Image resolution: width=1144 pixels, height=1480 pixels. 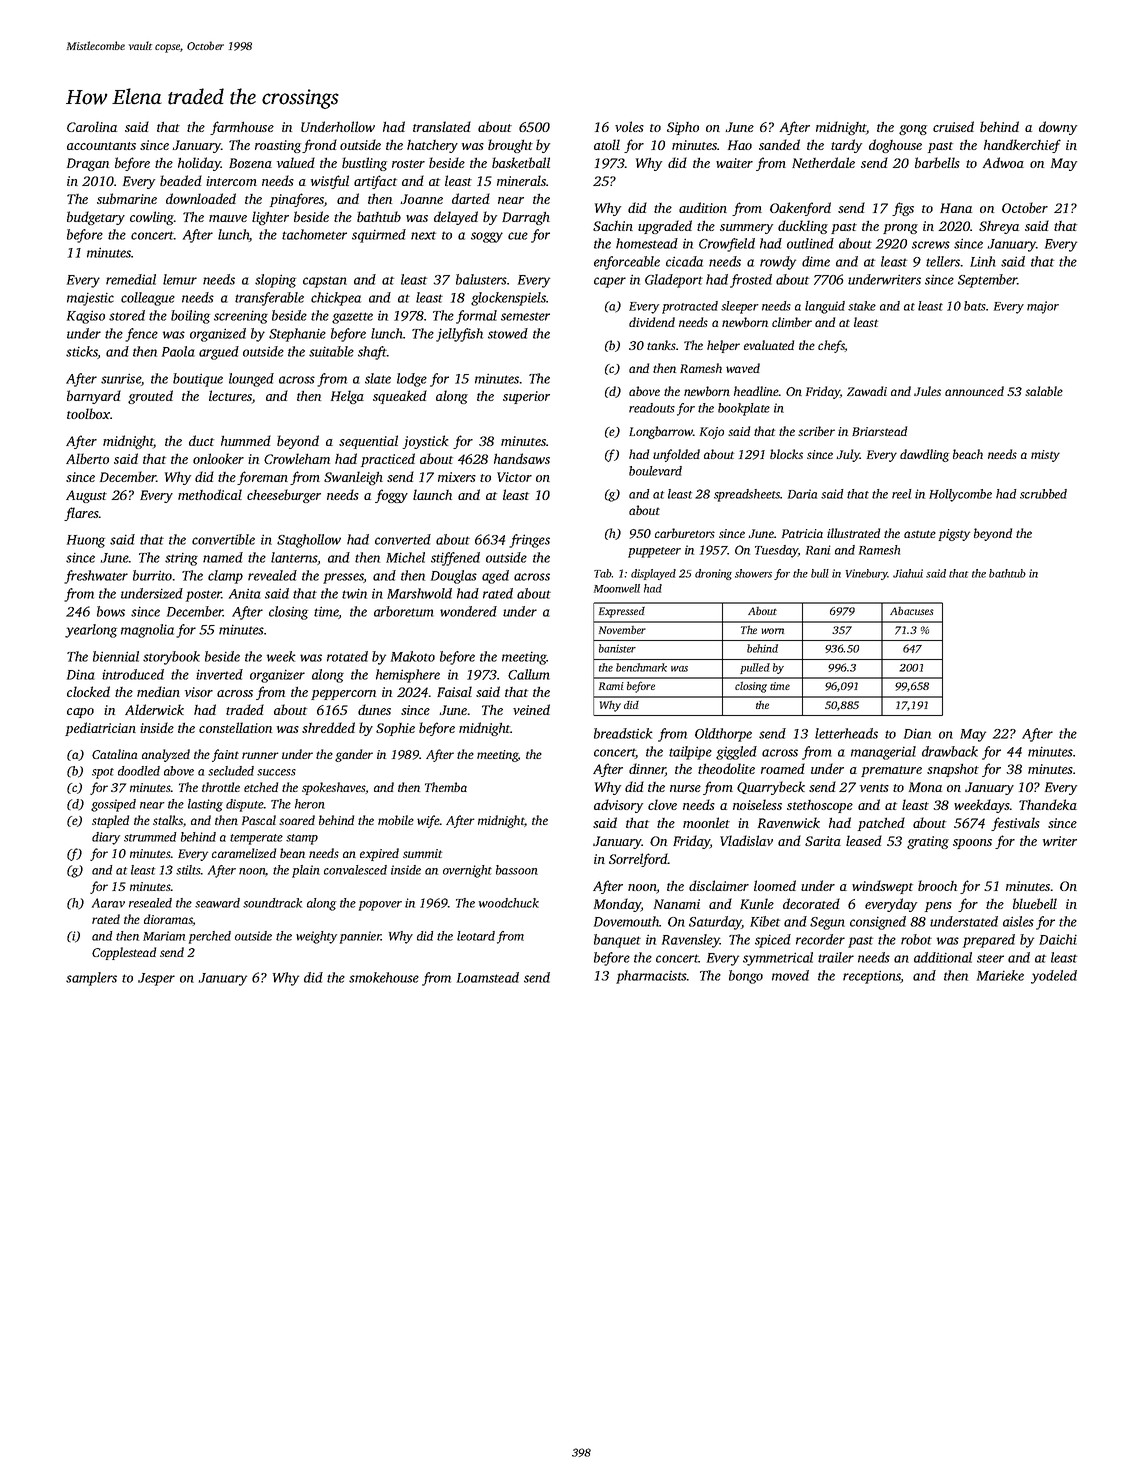 What do you see at coordinates (325, 282) in the screenshot?
I see `capstan` at bounding box center [325, 282].
